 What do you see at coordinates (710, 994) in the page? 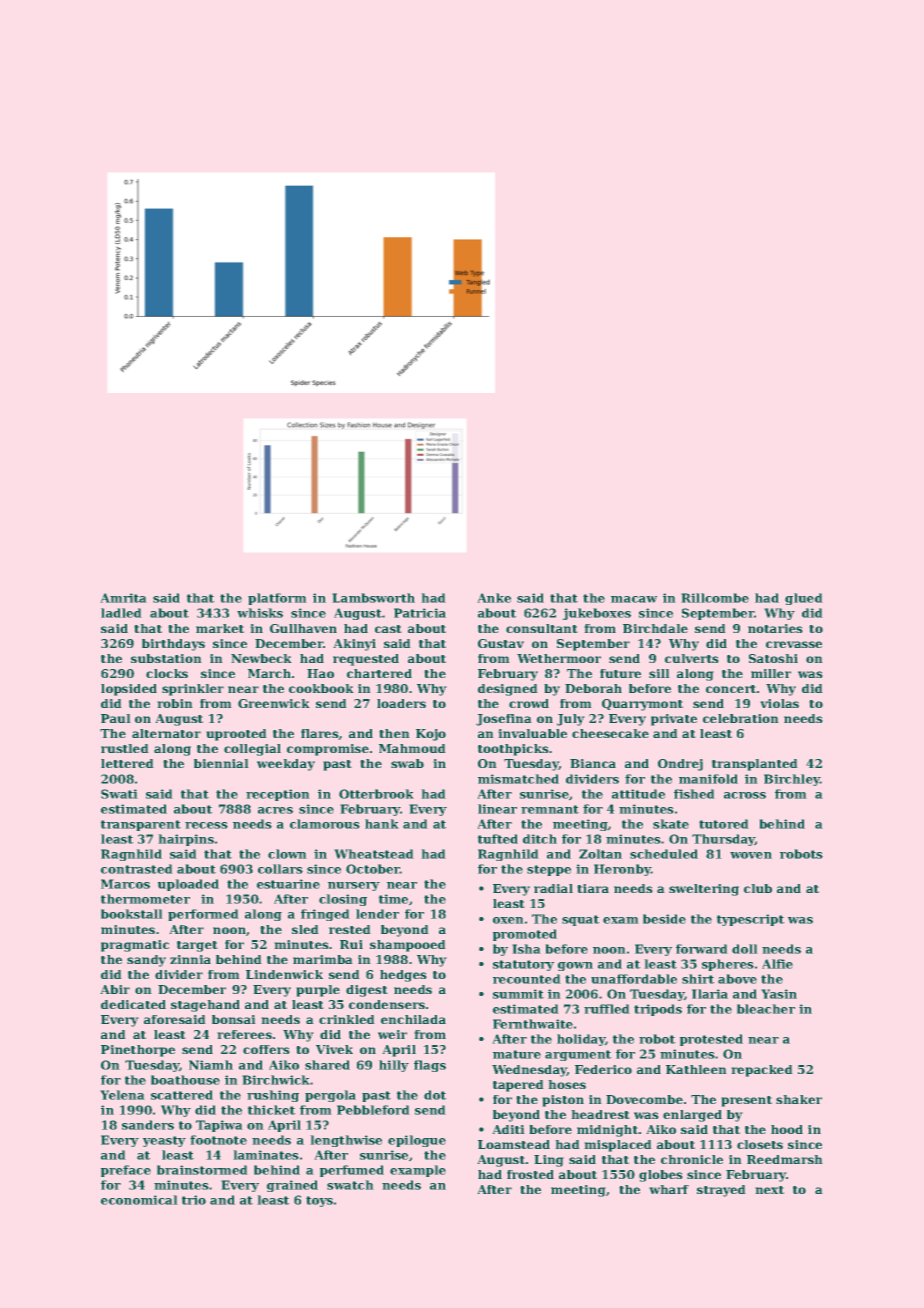
I see `Ilaria` at bounding box center [710, 994].
